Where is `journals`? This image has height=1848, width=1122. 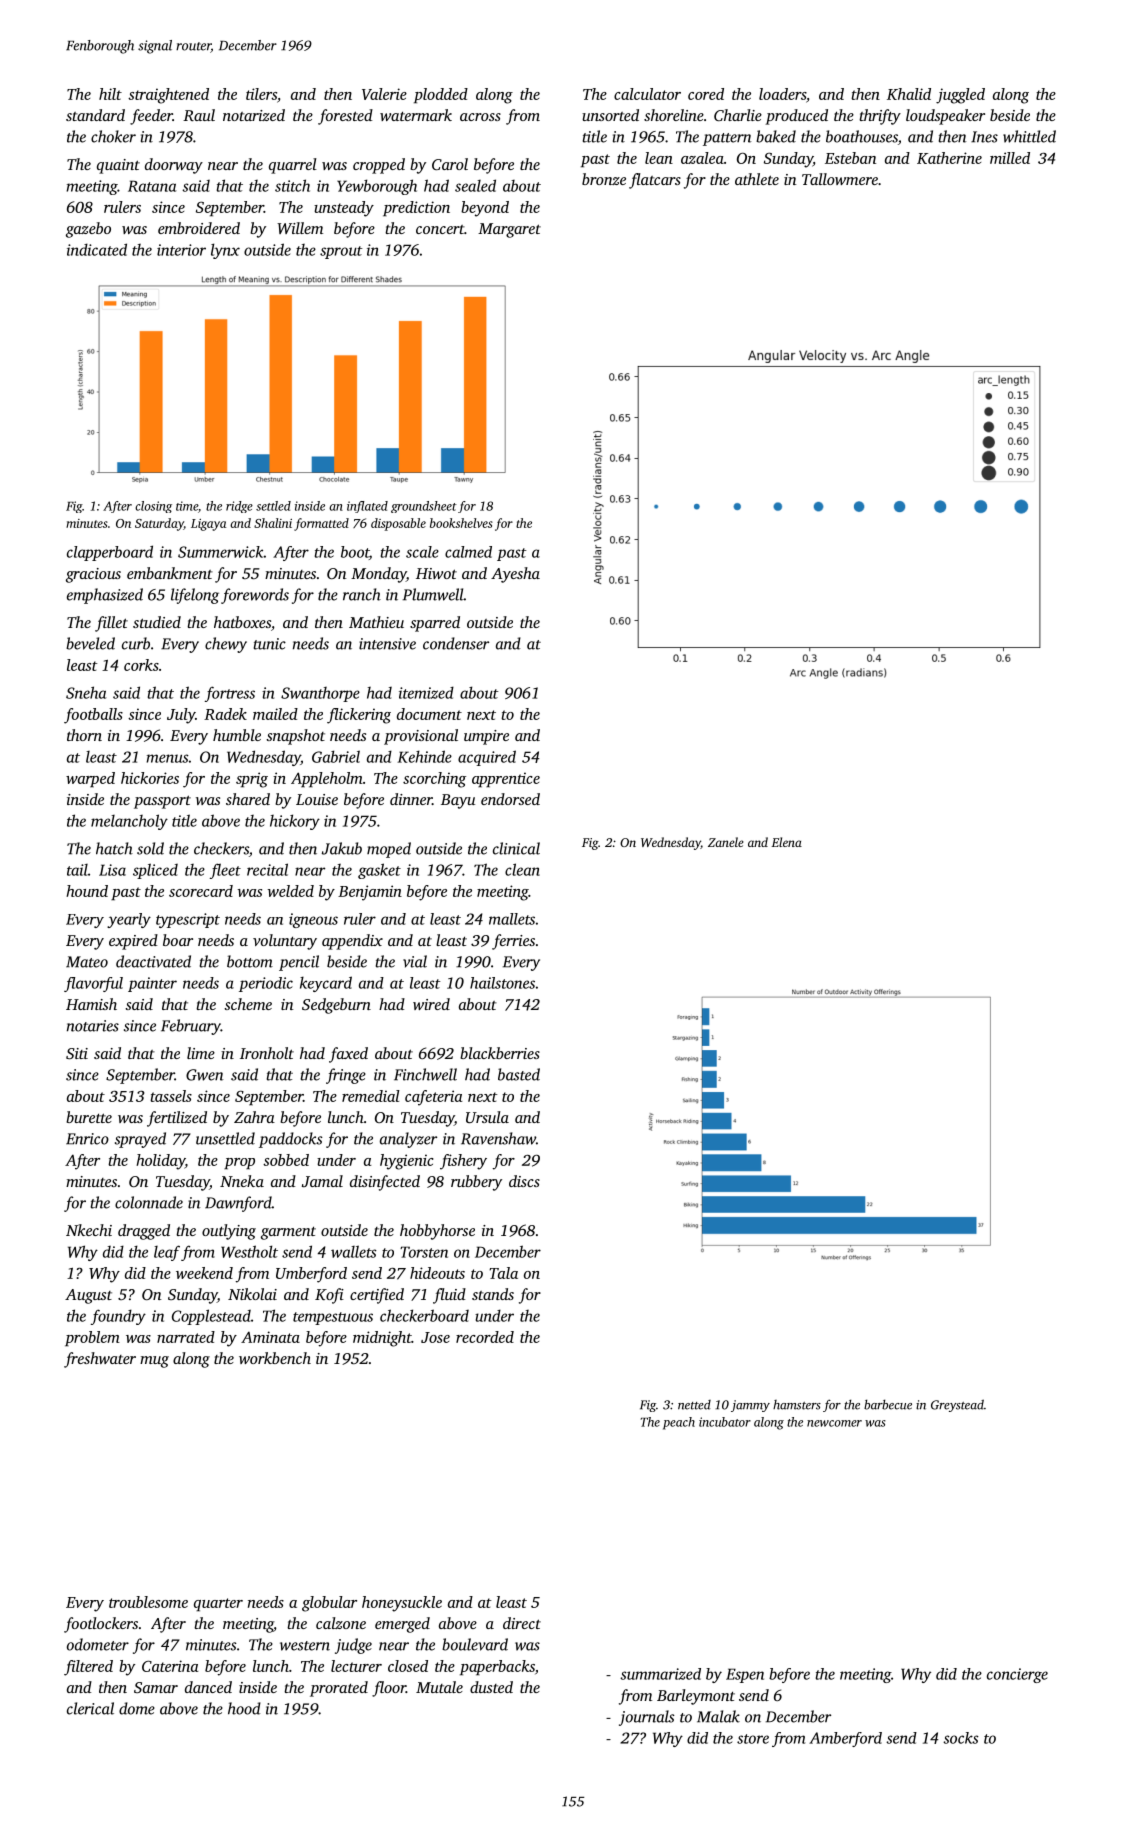
journals is located at coordinates (647, 1718).
